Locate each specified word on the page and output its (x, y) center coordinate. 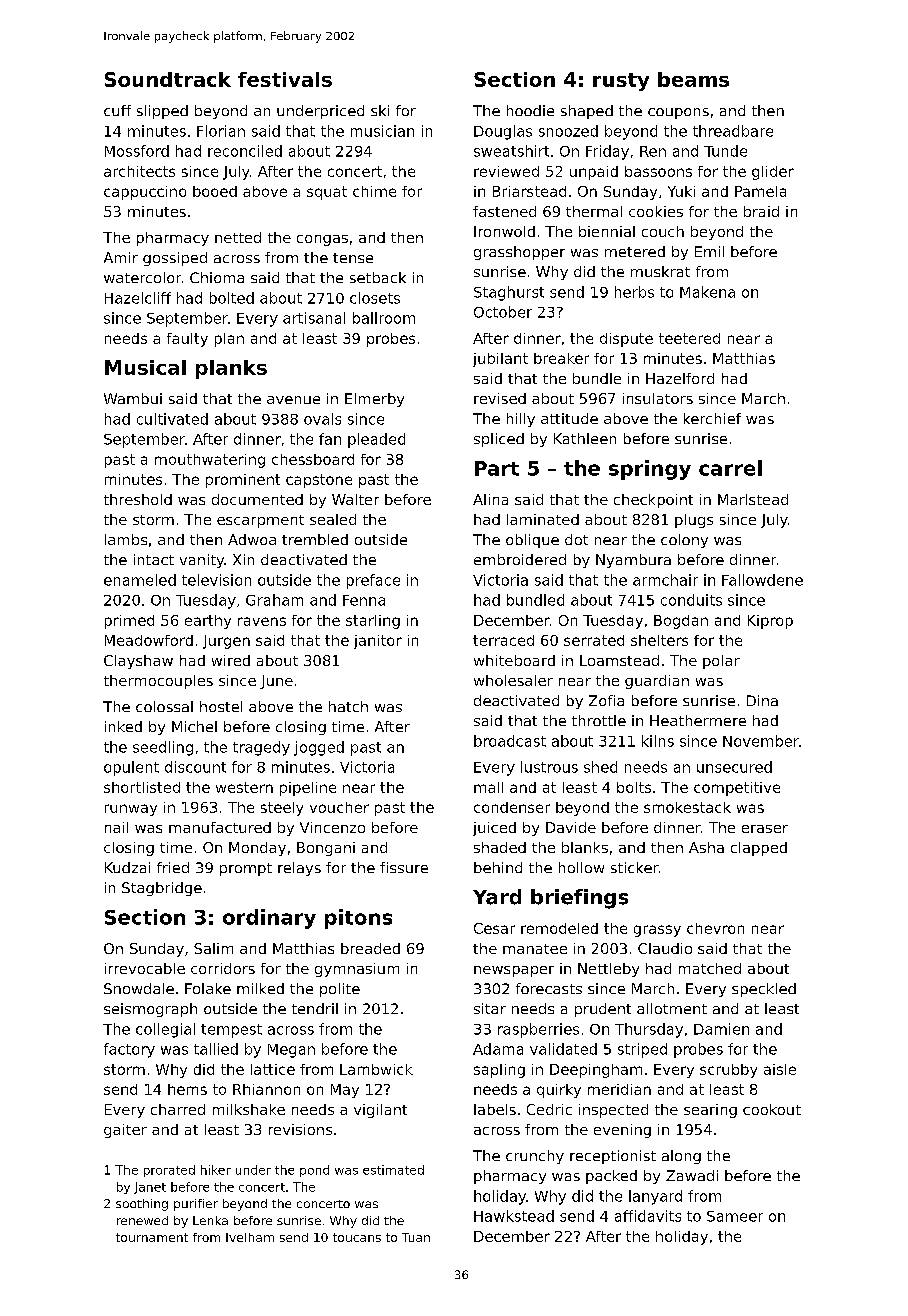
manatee (535, 949)
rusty (621, 82)
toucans (357, 1237)
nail (116, 827)
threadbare (733, 131)
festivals (285, 79)
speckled (764, 990)
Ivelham (250, 1237)
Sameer (735, 1216)
